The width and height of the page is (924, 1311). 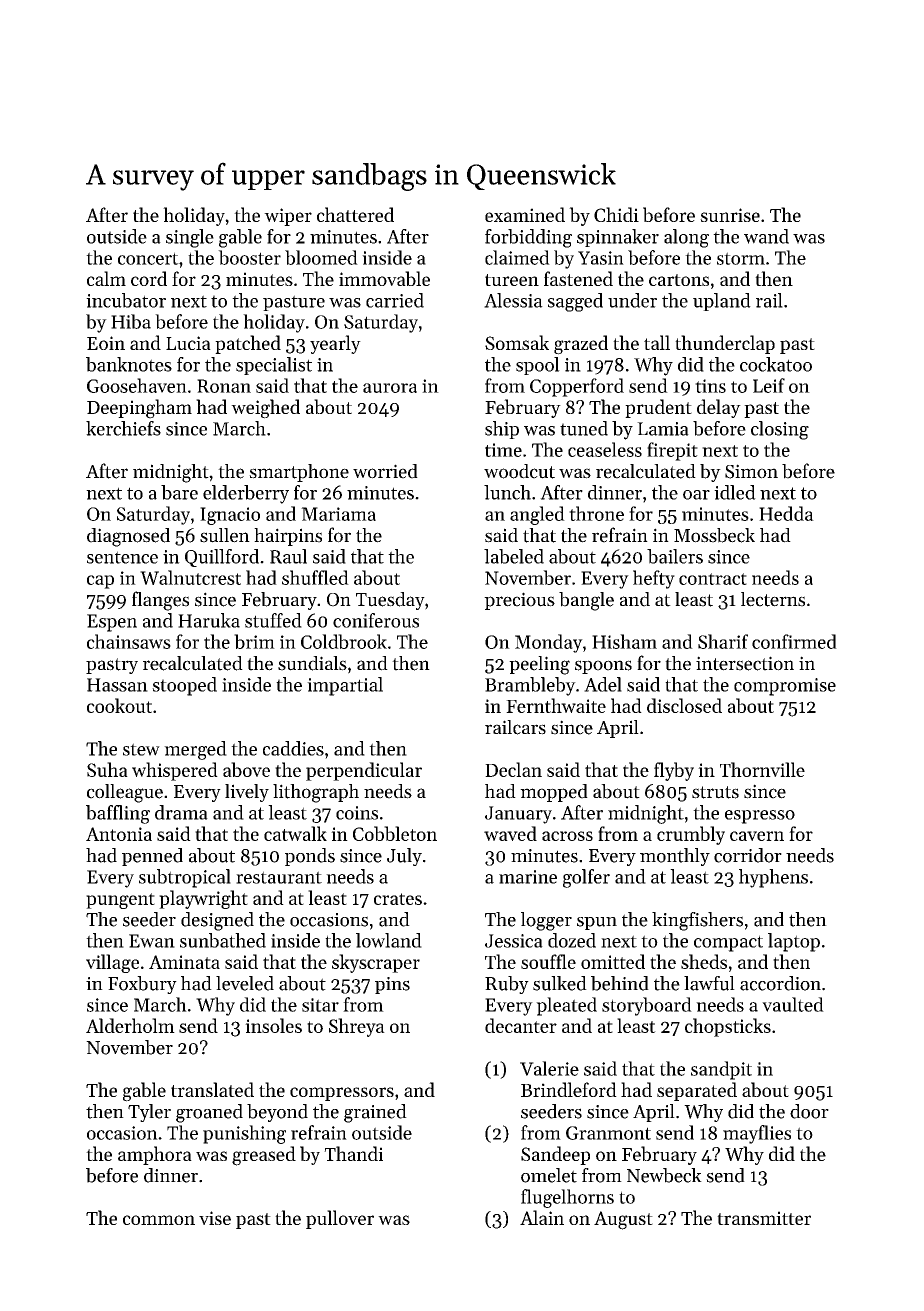 I want to click on common, so click(x=159, y=1220).
